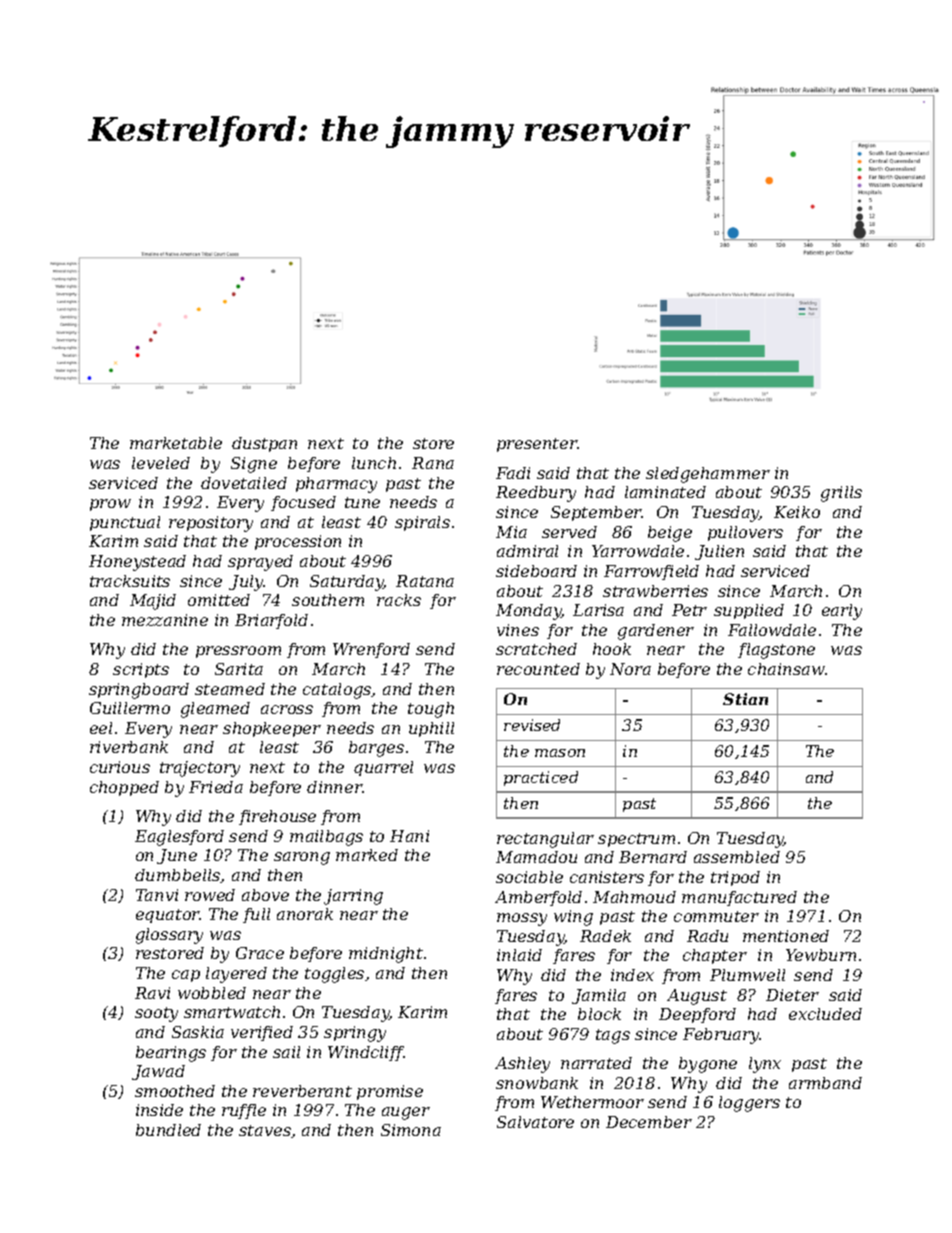 The height and width of the image is (1233, 952). Describe the element at coordinates (825, 1083) in the image. I see `armband` at that location.
